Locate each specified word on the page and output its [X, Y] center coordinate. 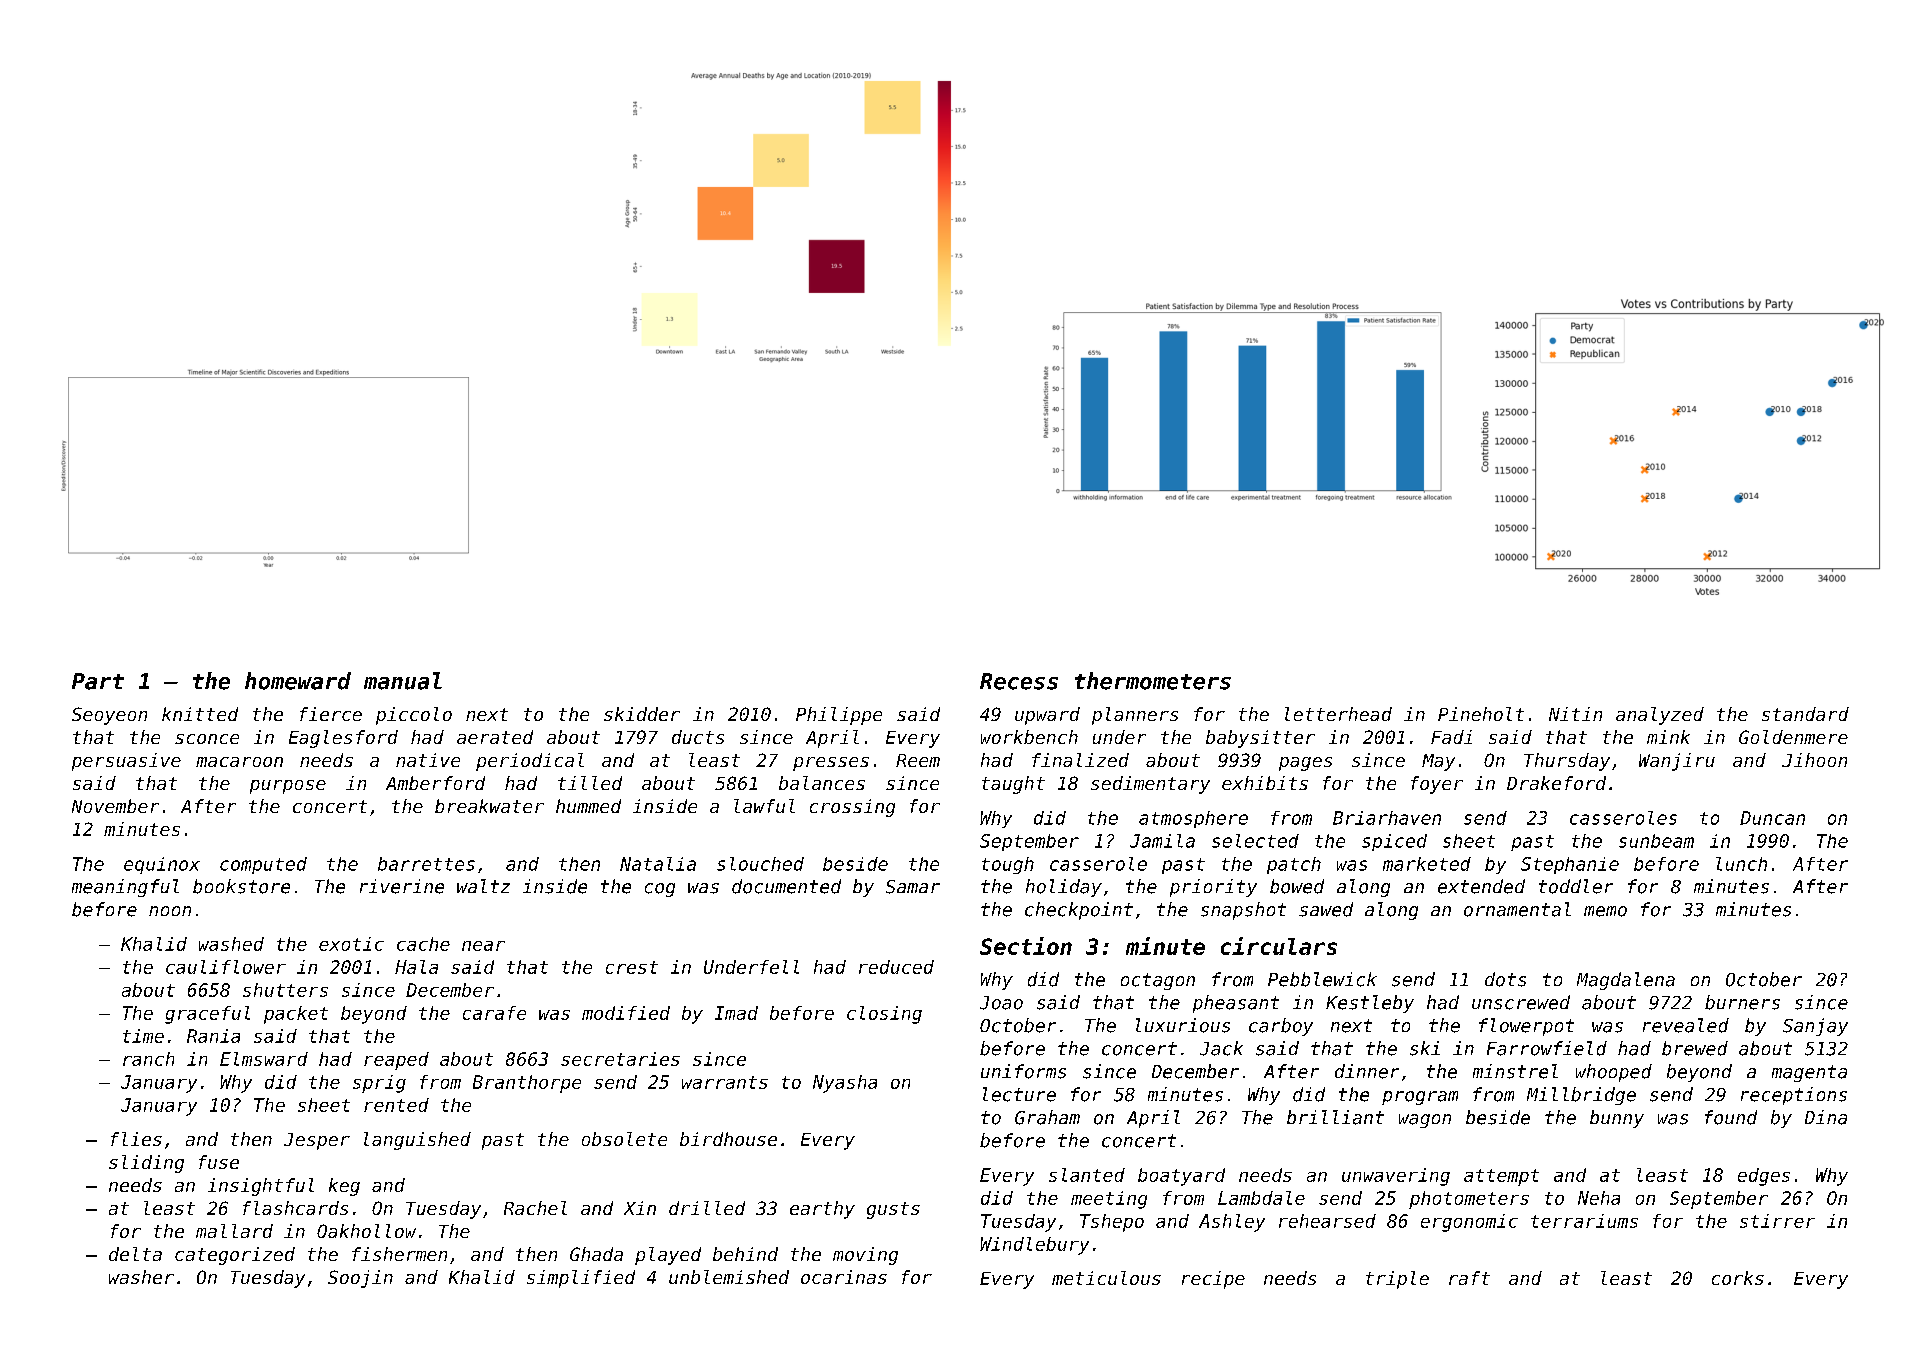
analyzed [1660, 716]
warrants [725, 1082]
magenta [1809, 1073]
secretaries [620, 1059]
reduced [896, 967]
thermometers [1153, 681]
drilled [707, 1208]
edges [1764, 1177]
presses [831, 764]
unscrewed [1521, 1002]
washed [231, 944]
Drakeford [1556, 783]
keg [344, 1187]
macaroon [239, 762]
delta [135, 1254]
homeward [298, 681]
